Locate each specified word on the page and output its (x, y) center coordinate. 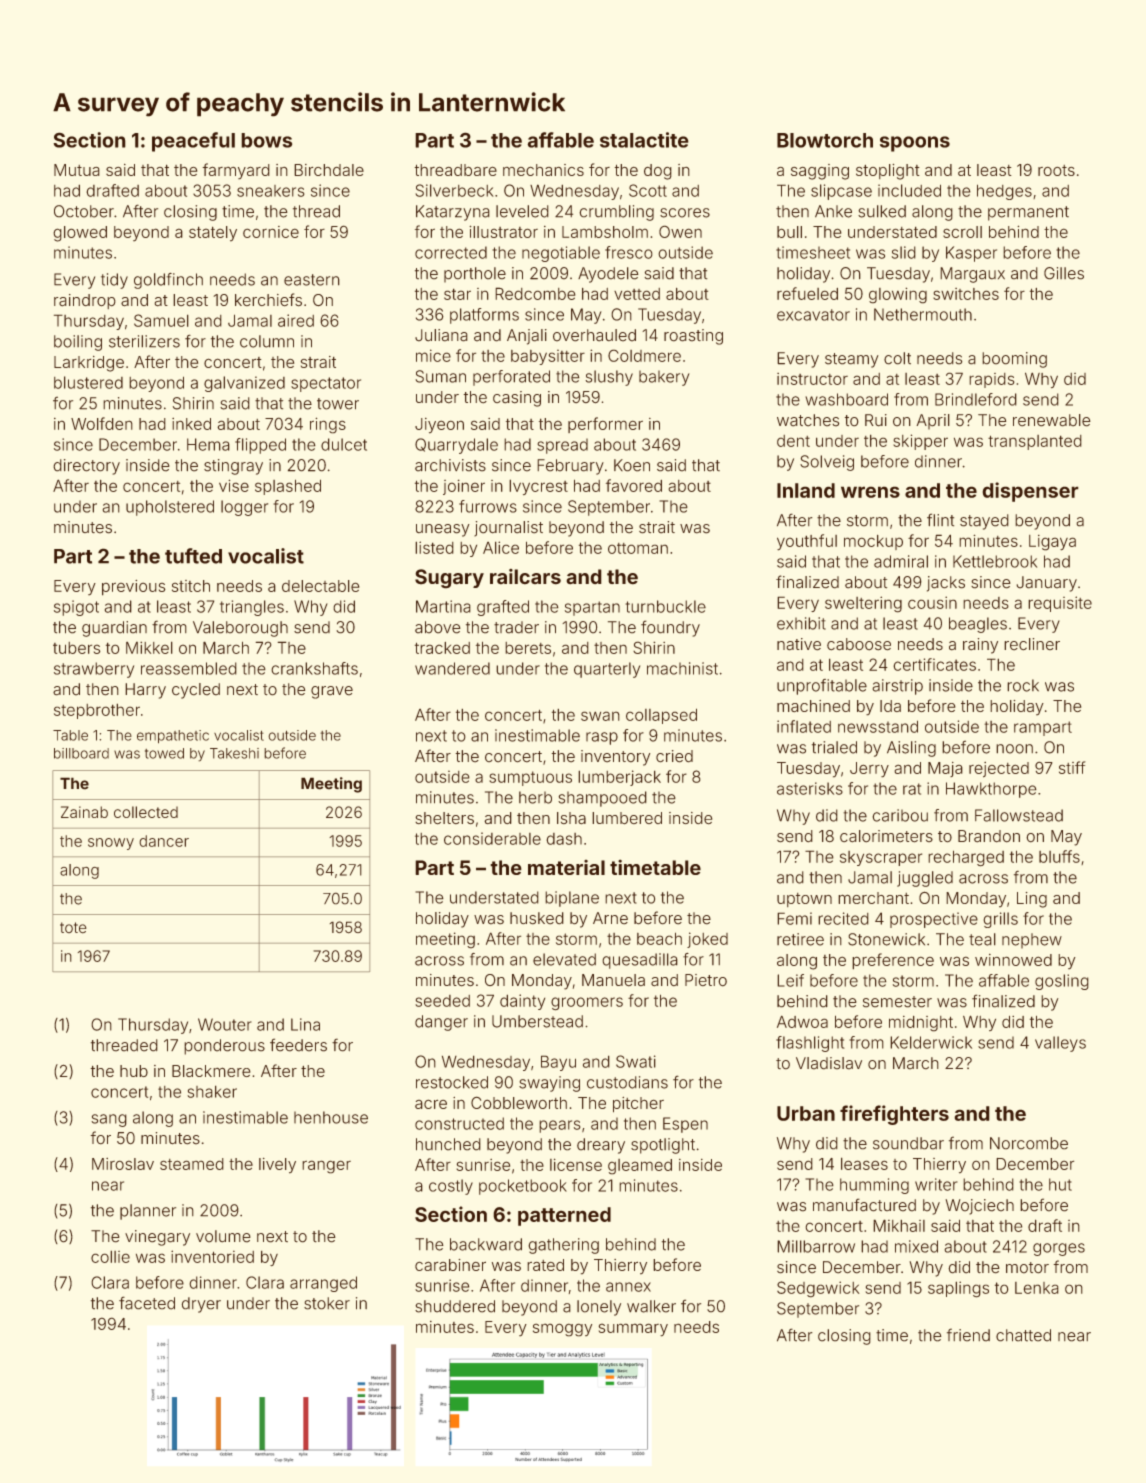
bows (266, 140)
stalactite (644, 140)
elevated (564, 959)
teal (982, 939)
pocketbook (523, 1187)
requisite (1060, 604)
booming (1014, 360)
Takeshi (234, 753)
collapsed (661, 716)
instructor (812, 379)
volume (223, 1236)
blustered (88, 382)
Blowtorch (825, 140)
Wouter (225, 1024)
